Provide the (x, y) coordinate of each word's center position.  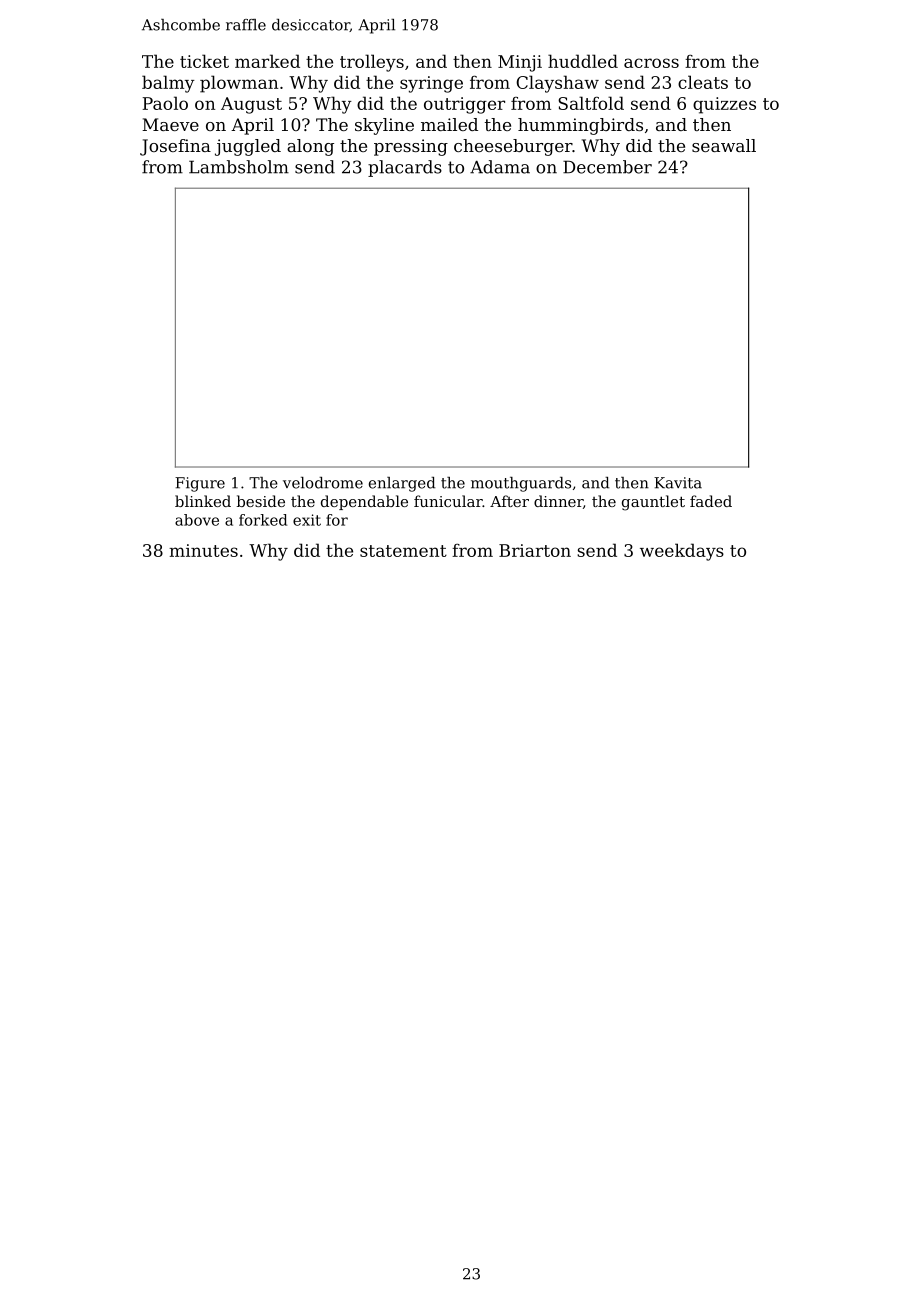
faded (711, 501)
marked (267, 61)
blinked (203, 501)
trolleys (372, 63)
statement (403, 551)
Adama (500, 167)
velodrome (323, 483)
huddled (583, 61)
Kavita (678, 483)
